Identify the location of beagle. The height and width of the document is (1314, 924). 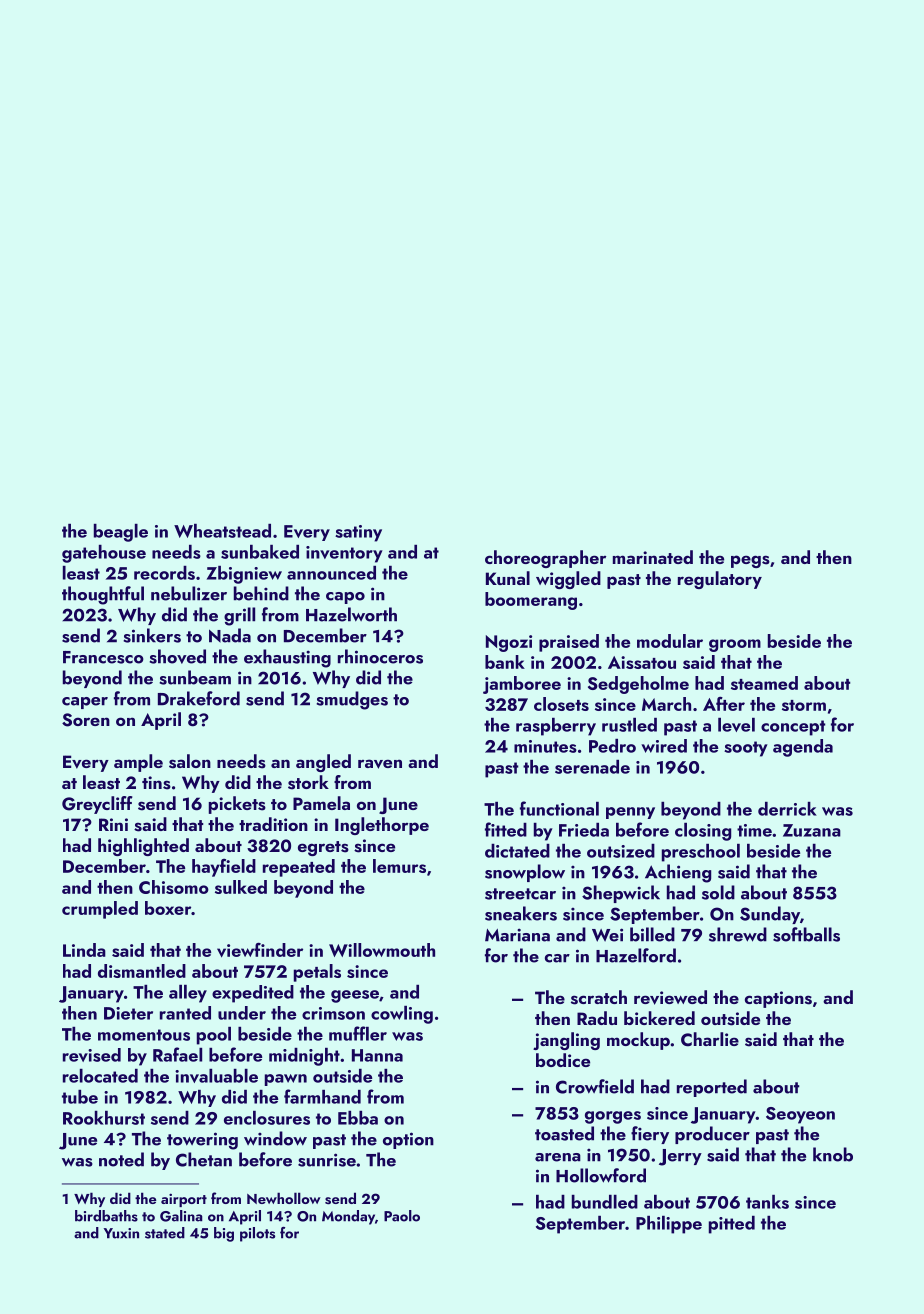
(121, 533).
